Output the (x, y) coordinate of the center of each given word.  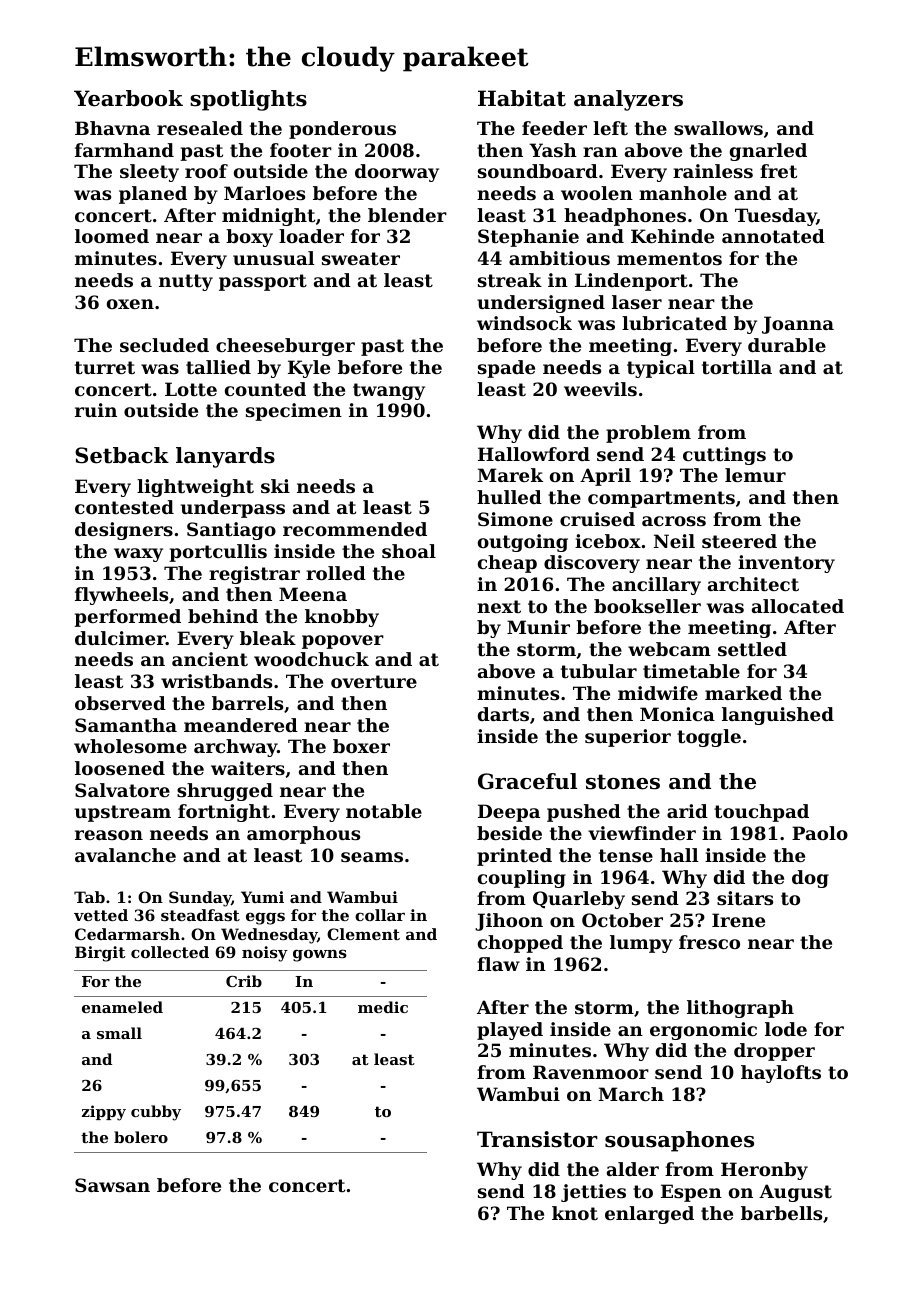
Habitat (522, 98)
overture (374, 681)
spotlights (248, 100)
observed (120, 703)
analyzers (628, 100)
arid (687, 811)
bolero (141, 1137)
